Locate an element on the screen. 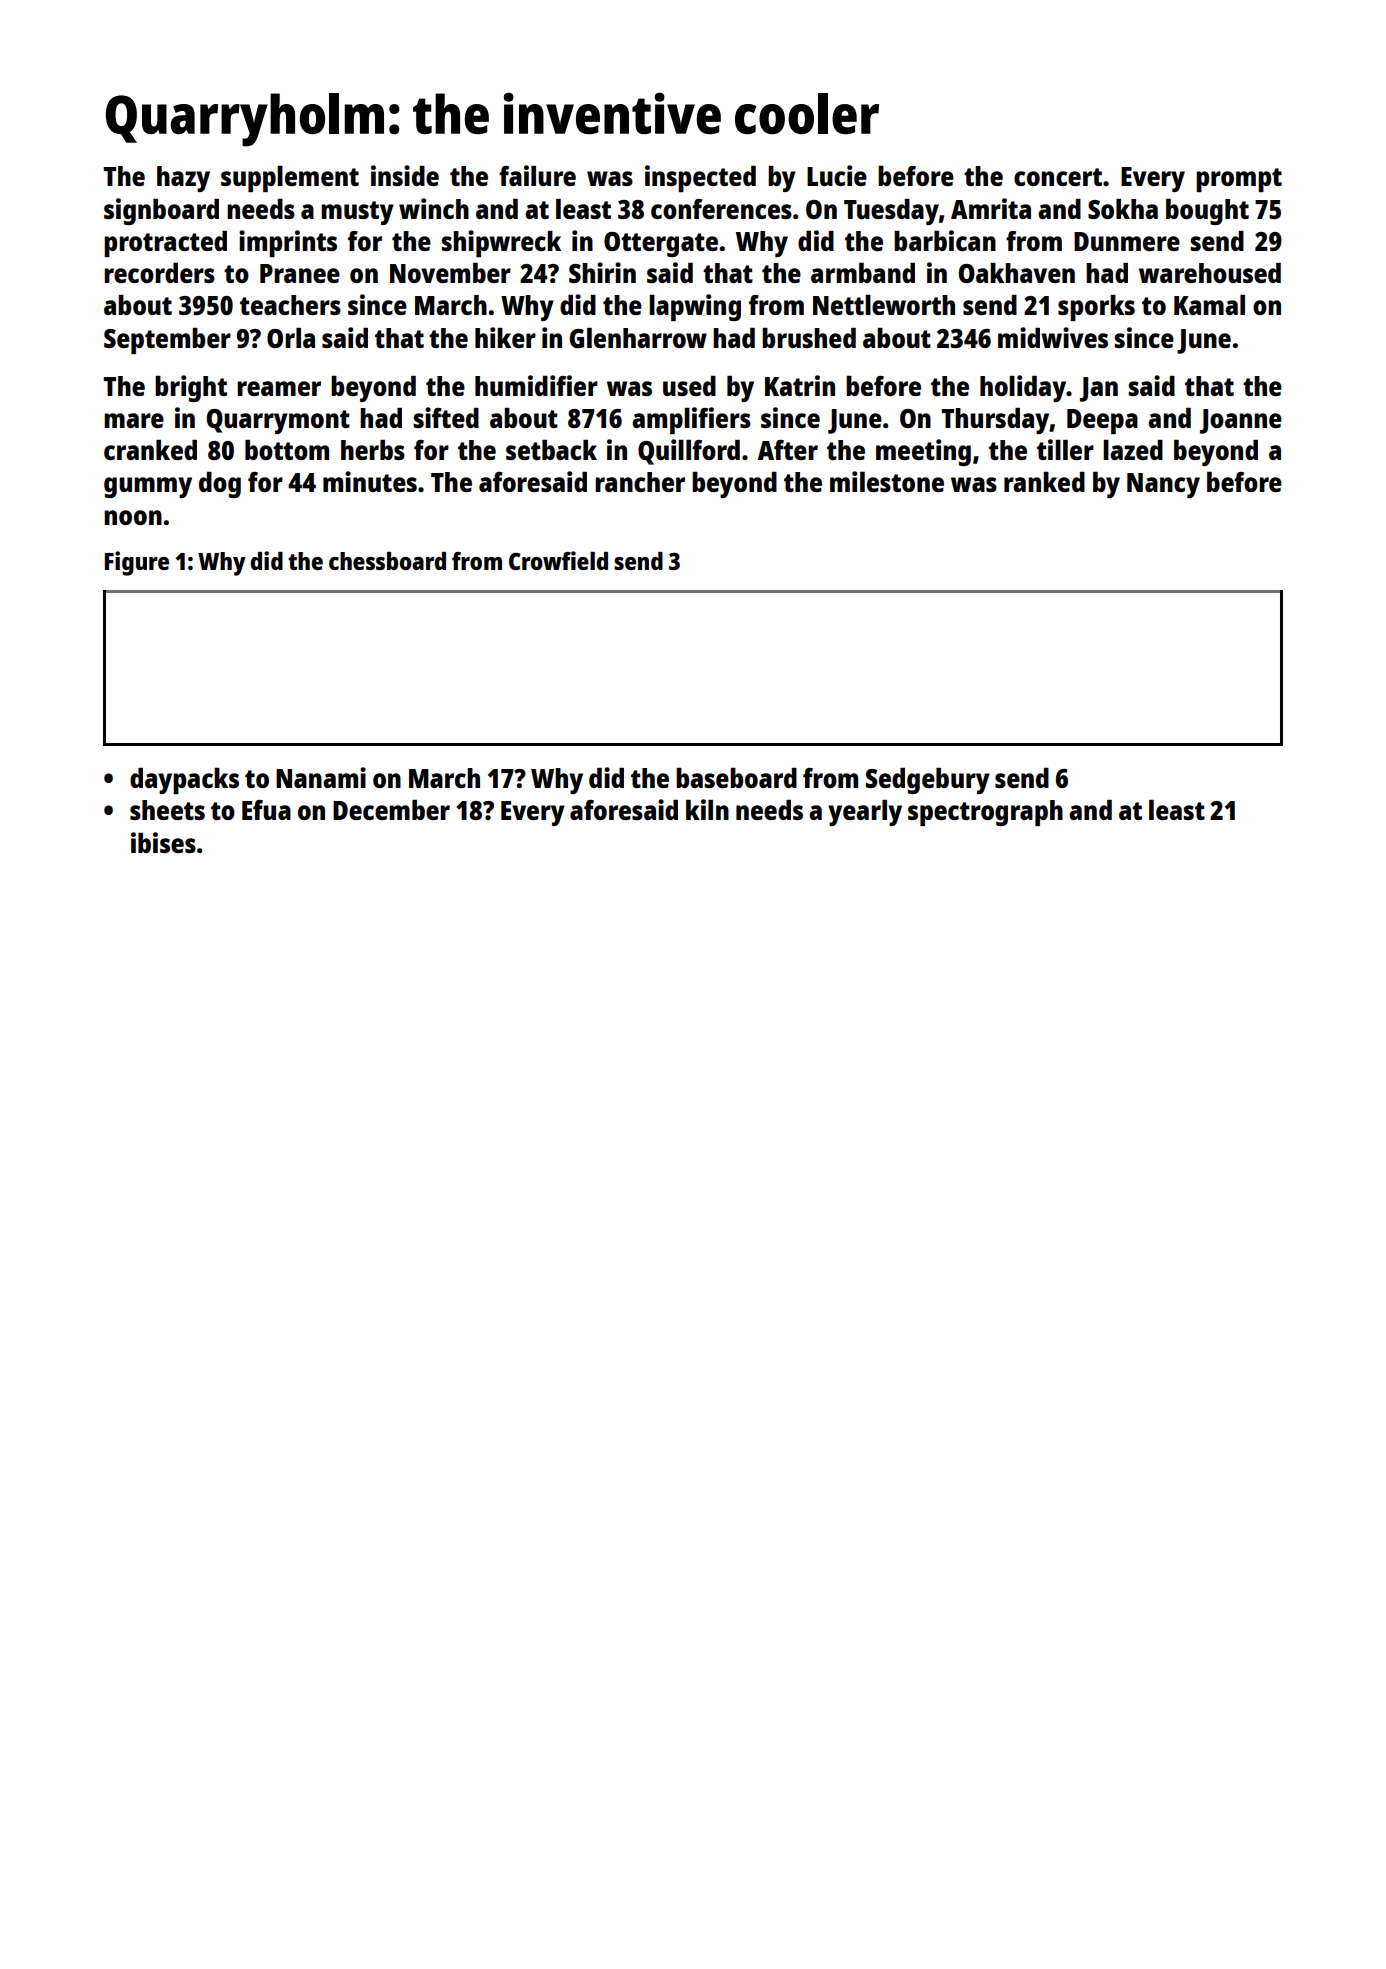  Kamal is located at coordinates (1209, 305).
